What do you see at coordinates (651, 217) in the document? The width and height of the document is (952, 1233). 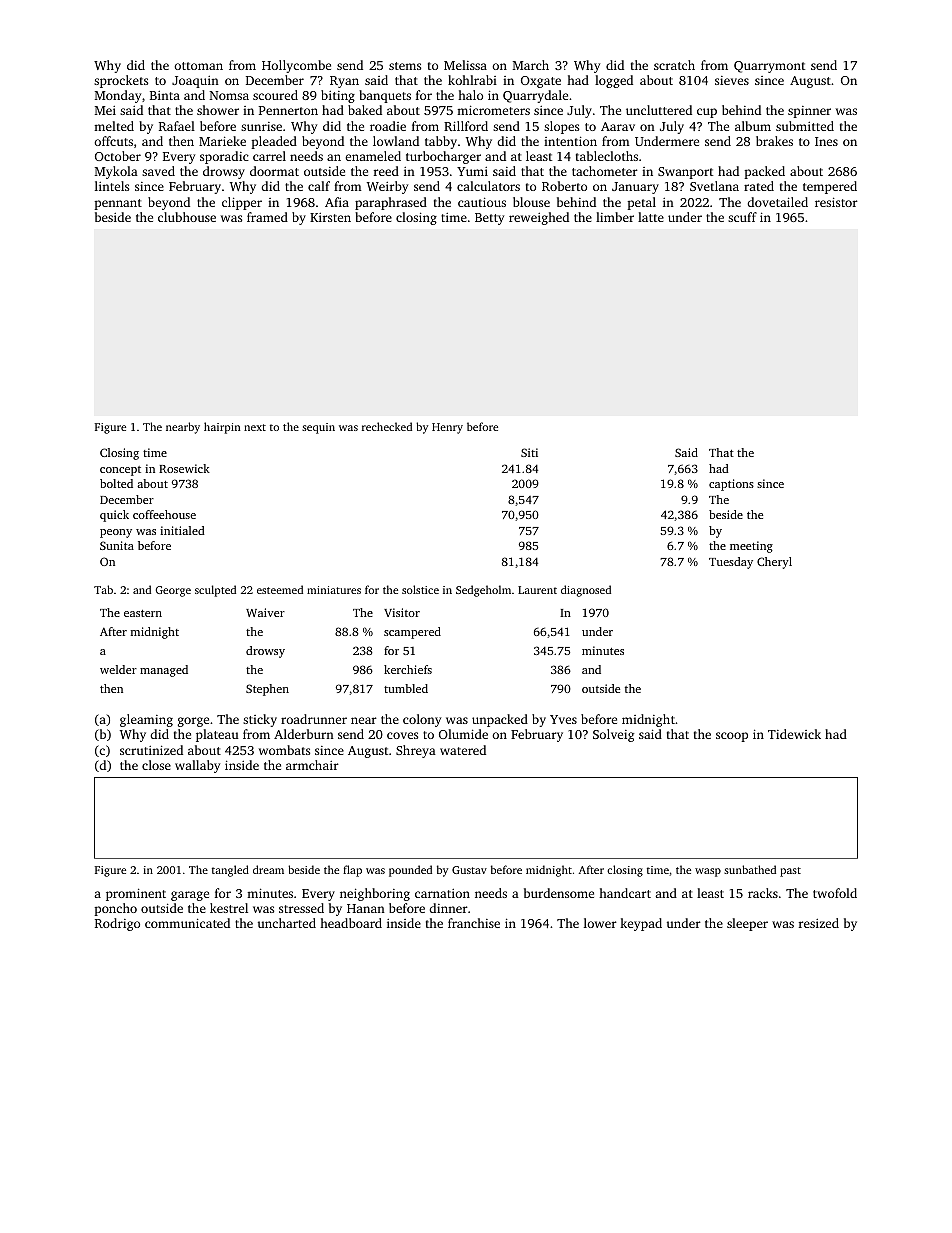 I see `latte` at bounding box center [651, 217].
